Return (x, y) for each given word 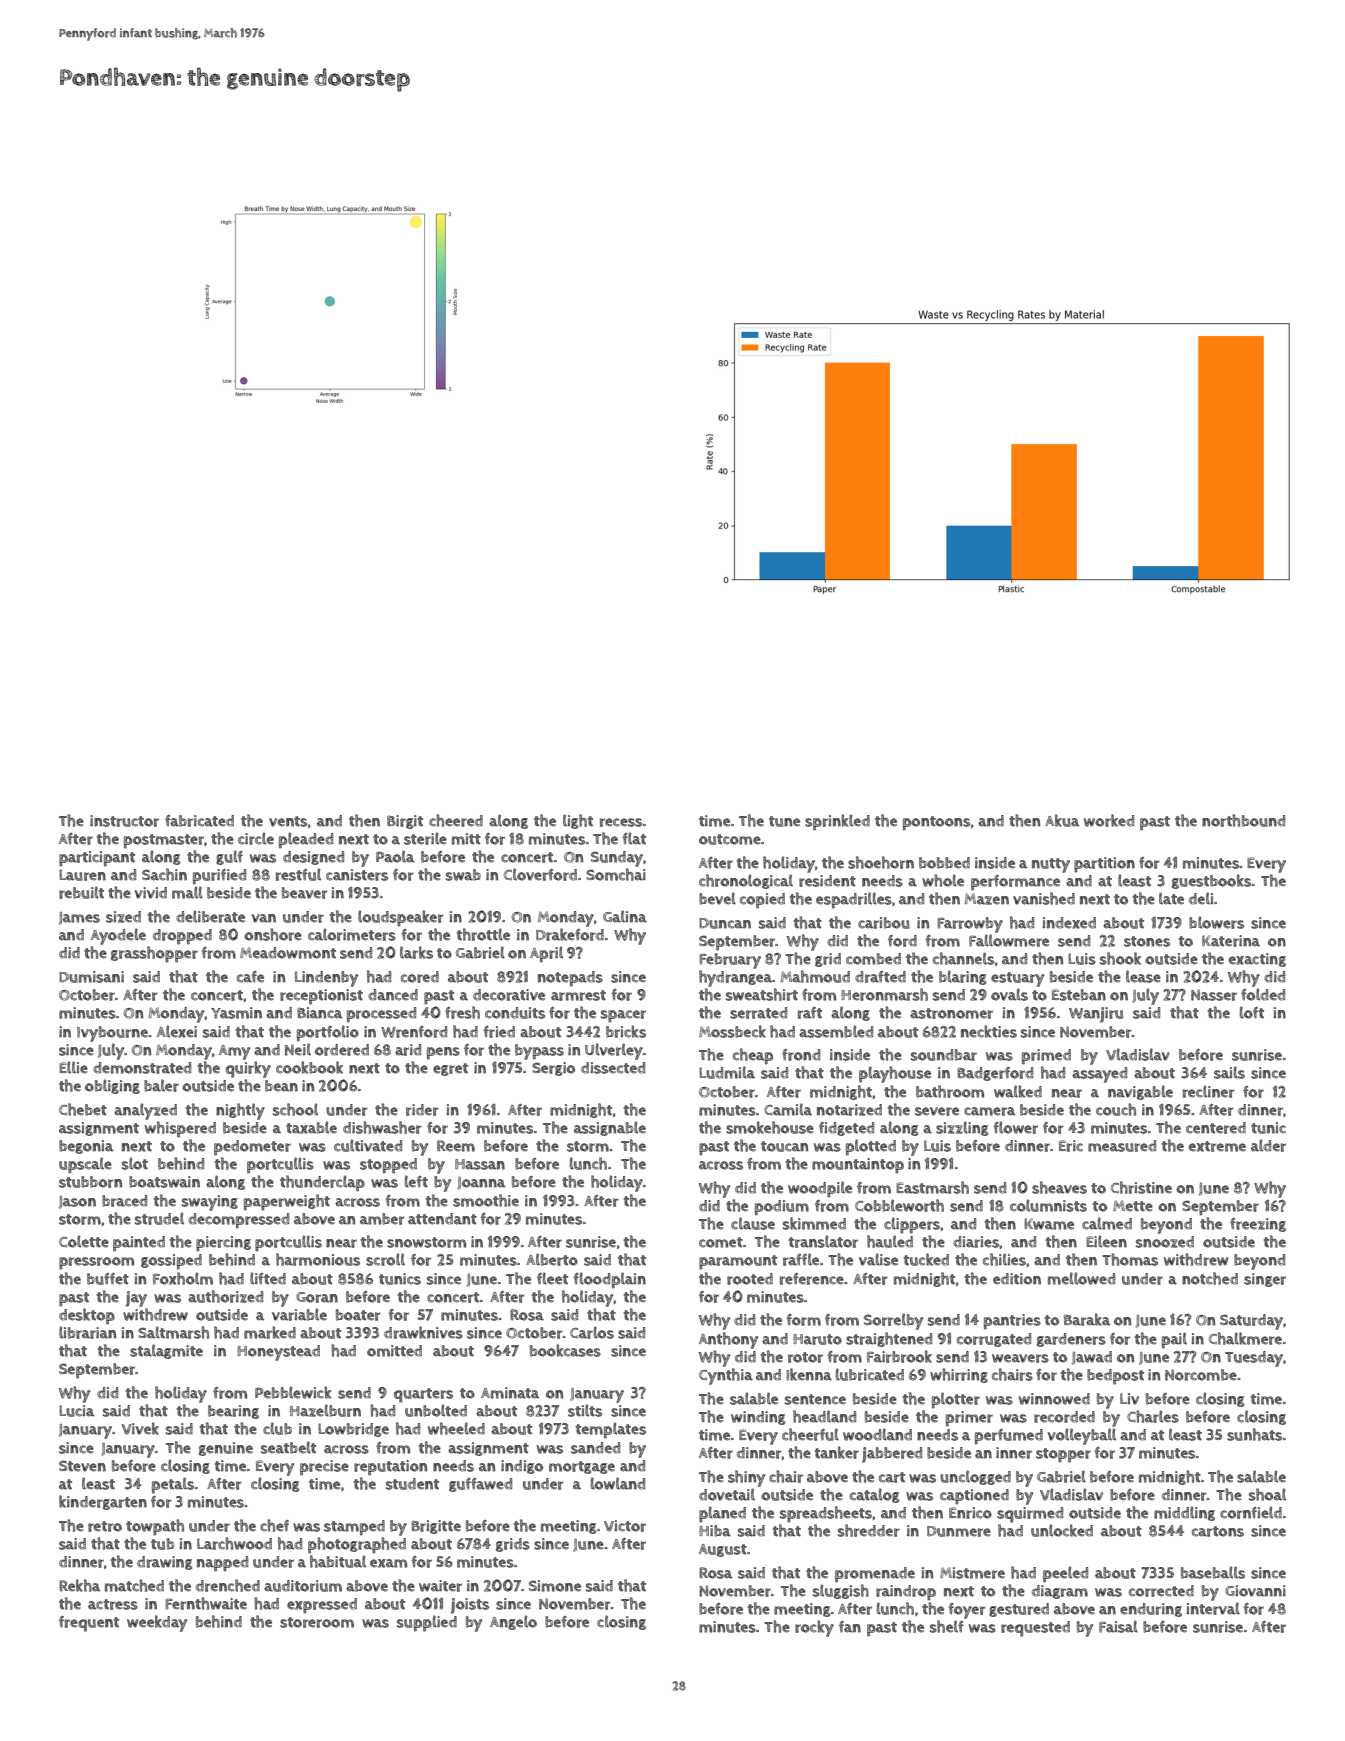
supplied (427, 1623)
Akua (1062, 820)
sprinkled (837, 822)
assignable (610, 1128)
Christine (1141, 1187)
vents (288, 821)
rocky (814, 1628)
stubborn (90, 1182)
